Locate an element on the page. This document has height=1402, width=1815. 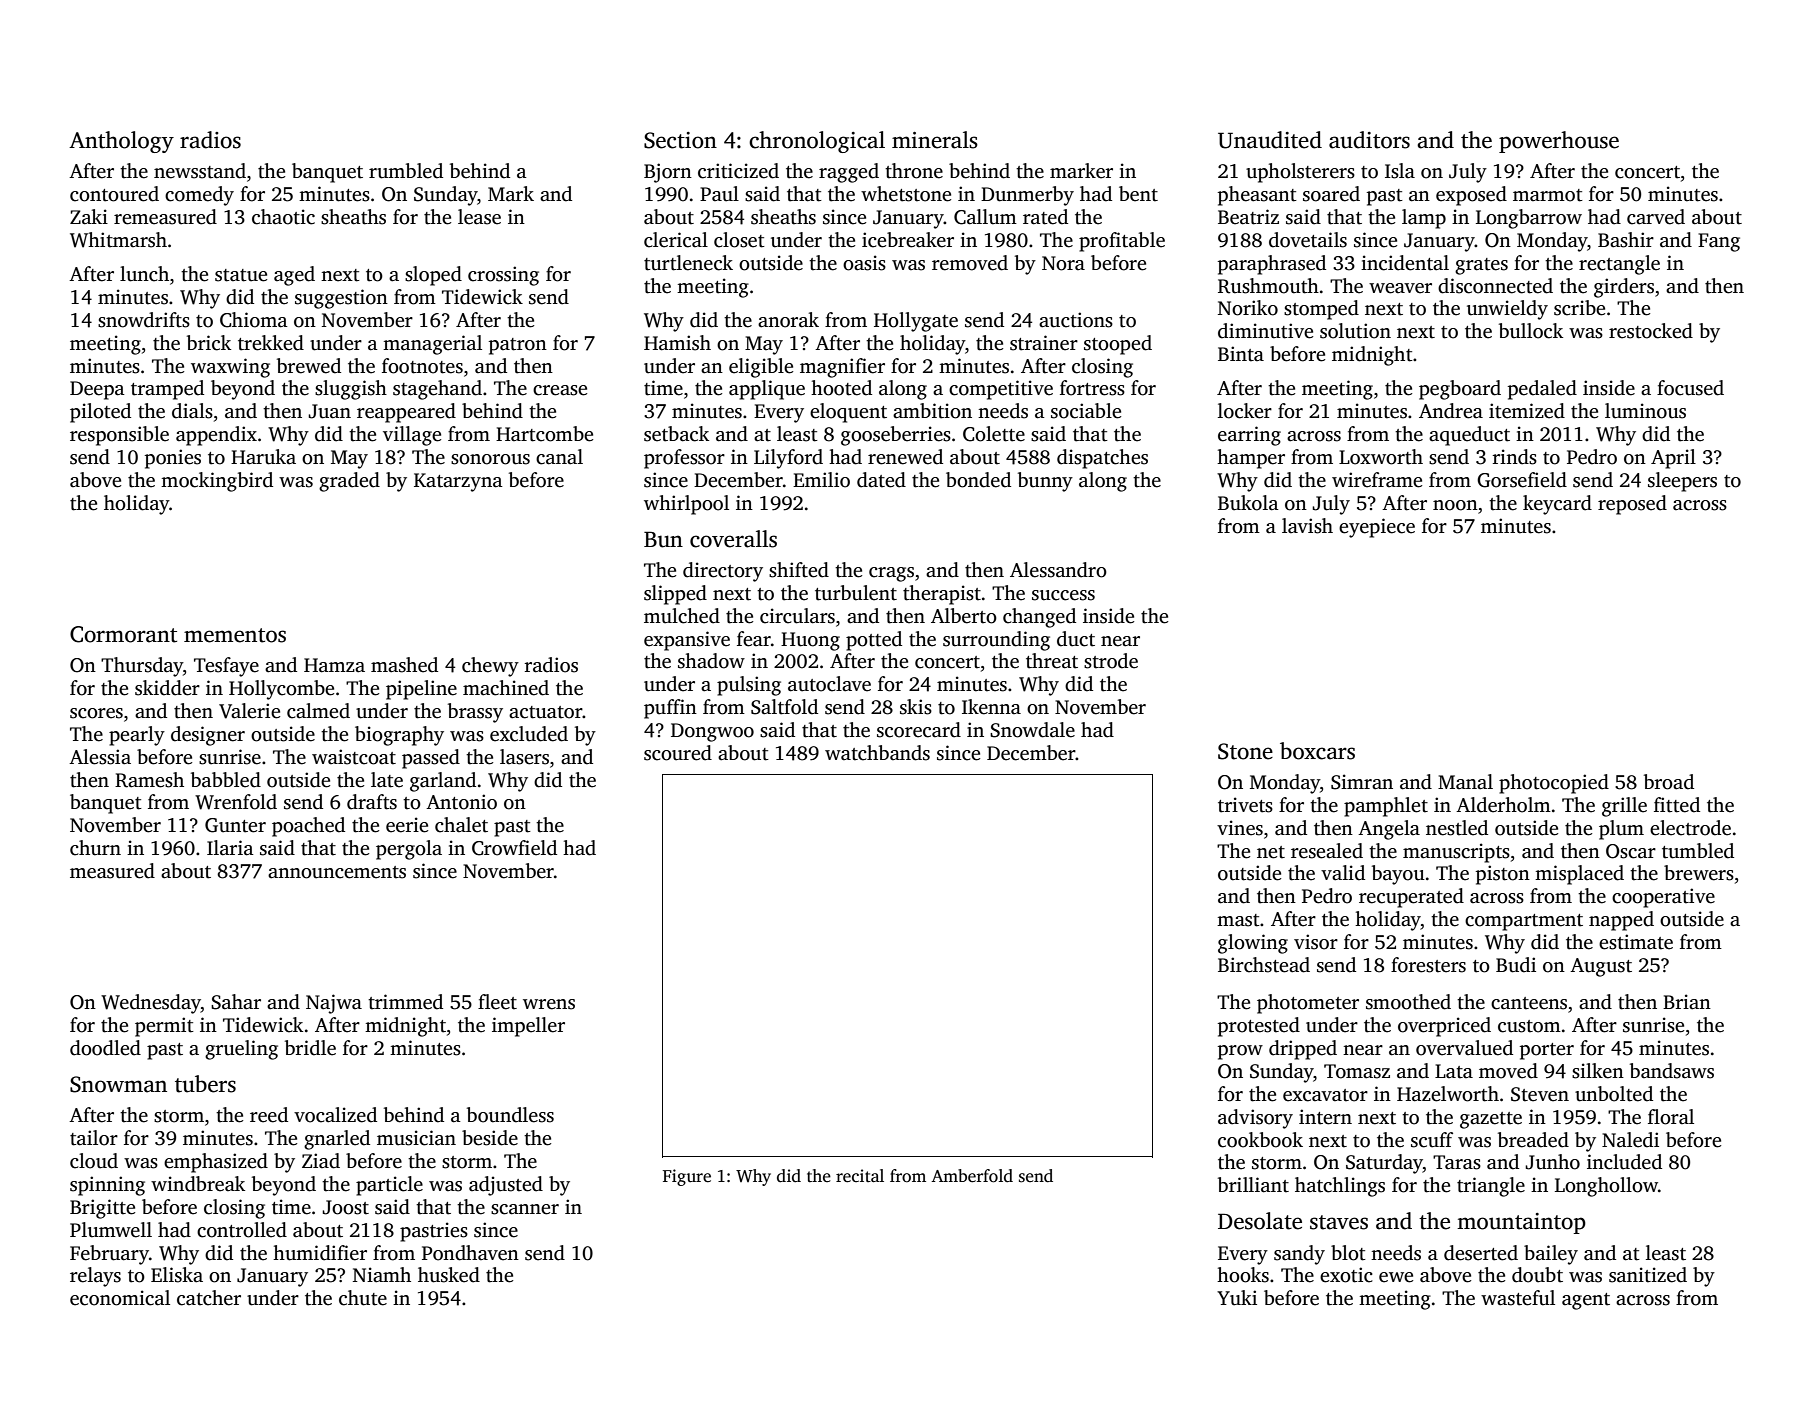
lease is located at coordinates (479, 217).
